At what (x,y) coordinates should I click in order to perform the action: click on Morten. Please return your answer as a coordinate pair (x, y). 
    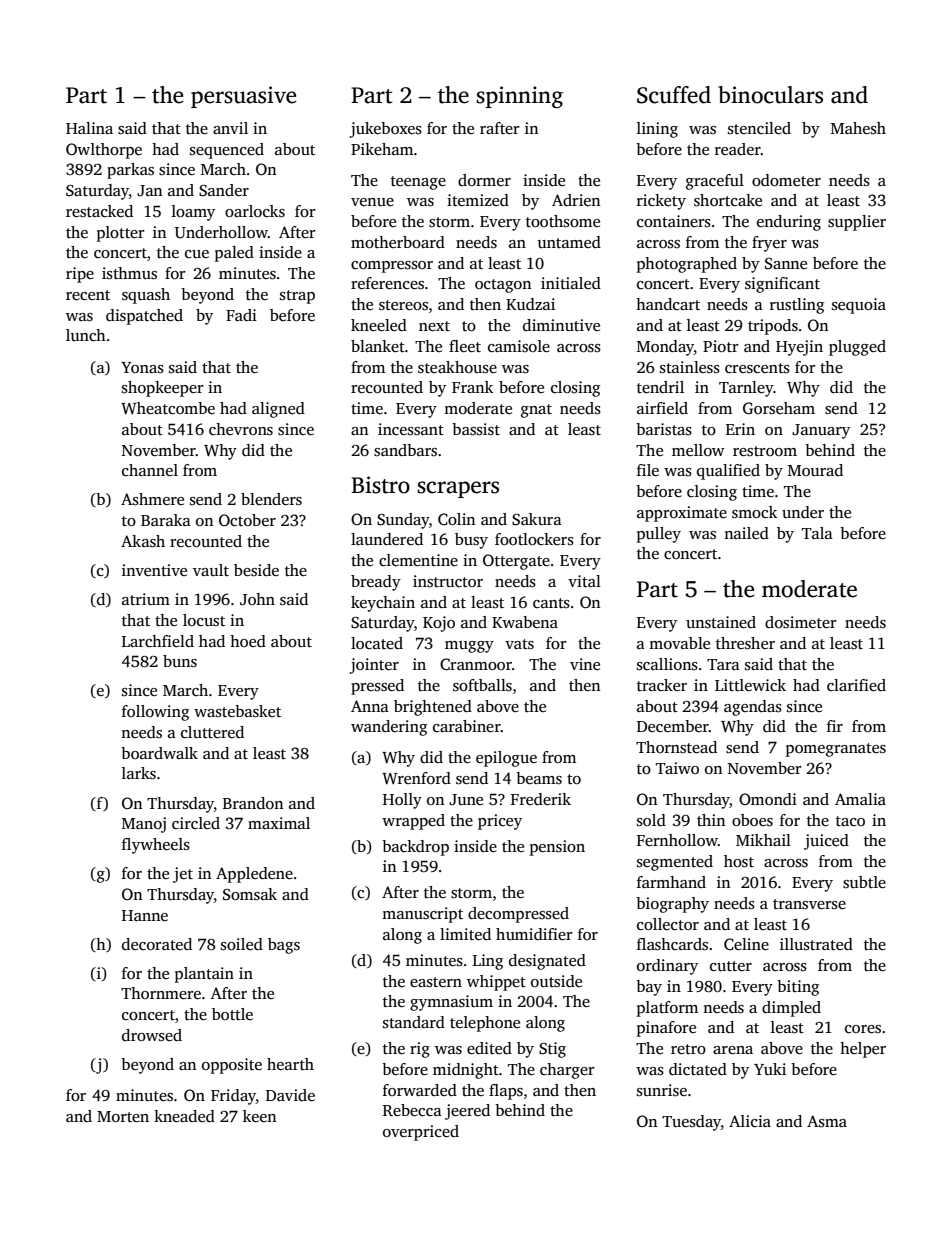
    Looking at the image, I should click on (123, 1116).
